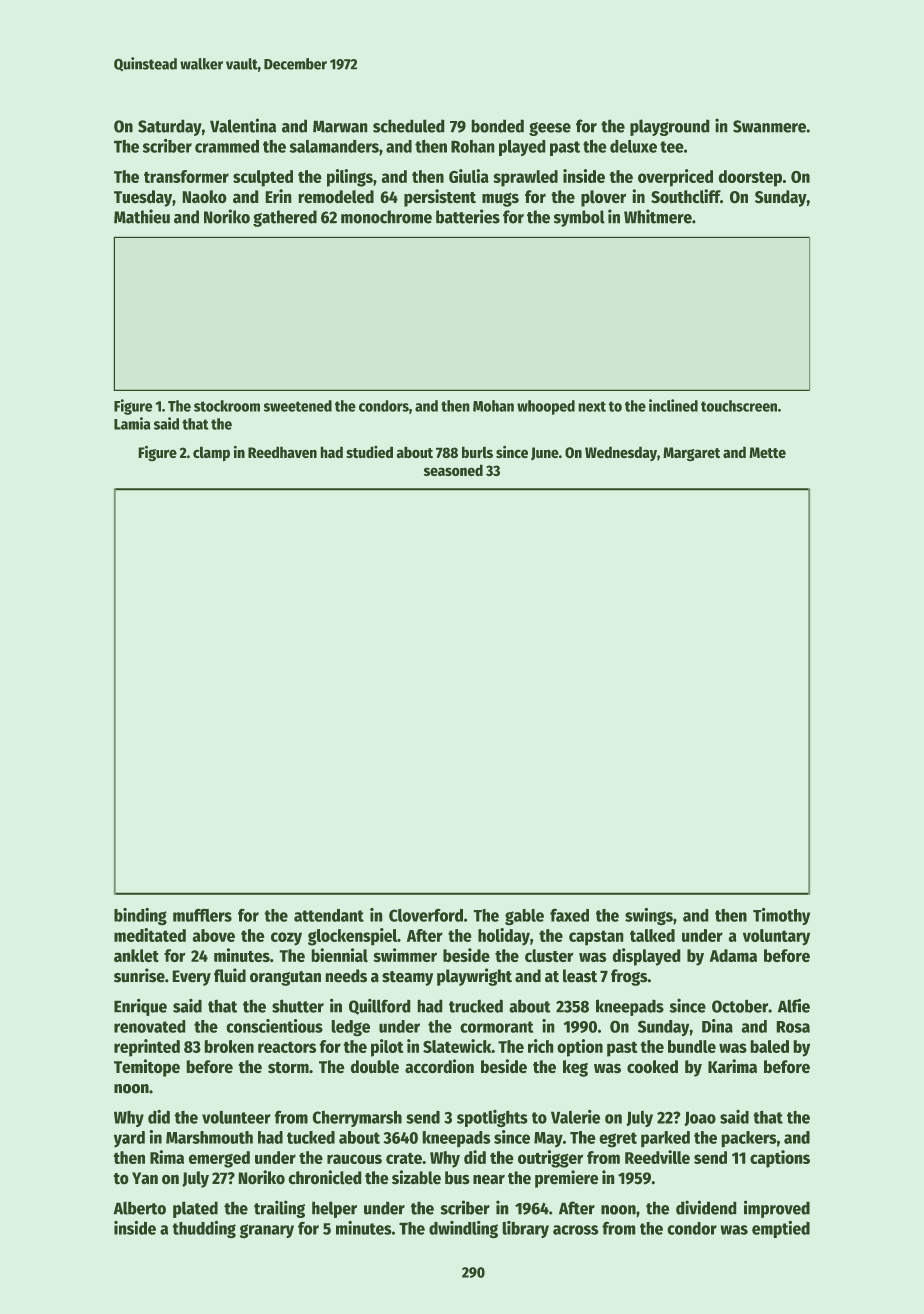  What do you see at coordinates (675, 178) in the document?
I see `overpriced` at bounding box center [675, 178].
